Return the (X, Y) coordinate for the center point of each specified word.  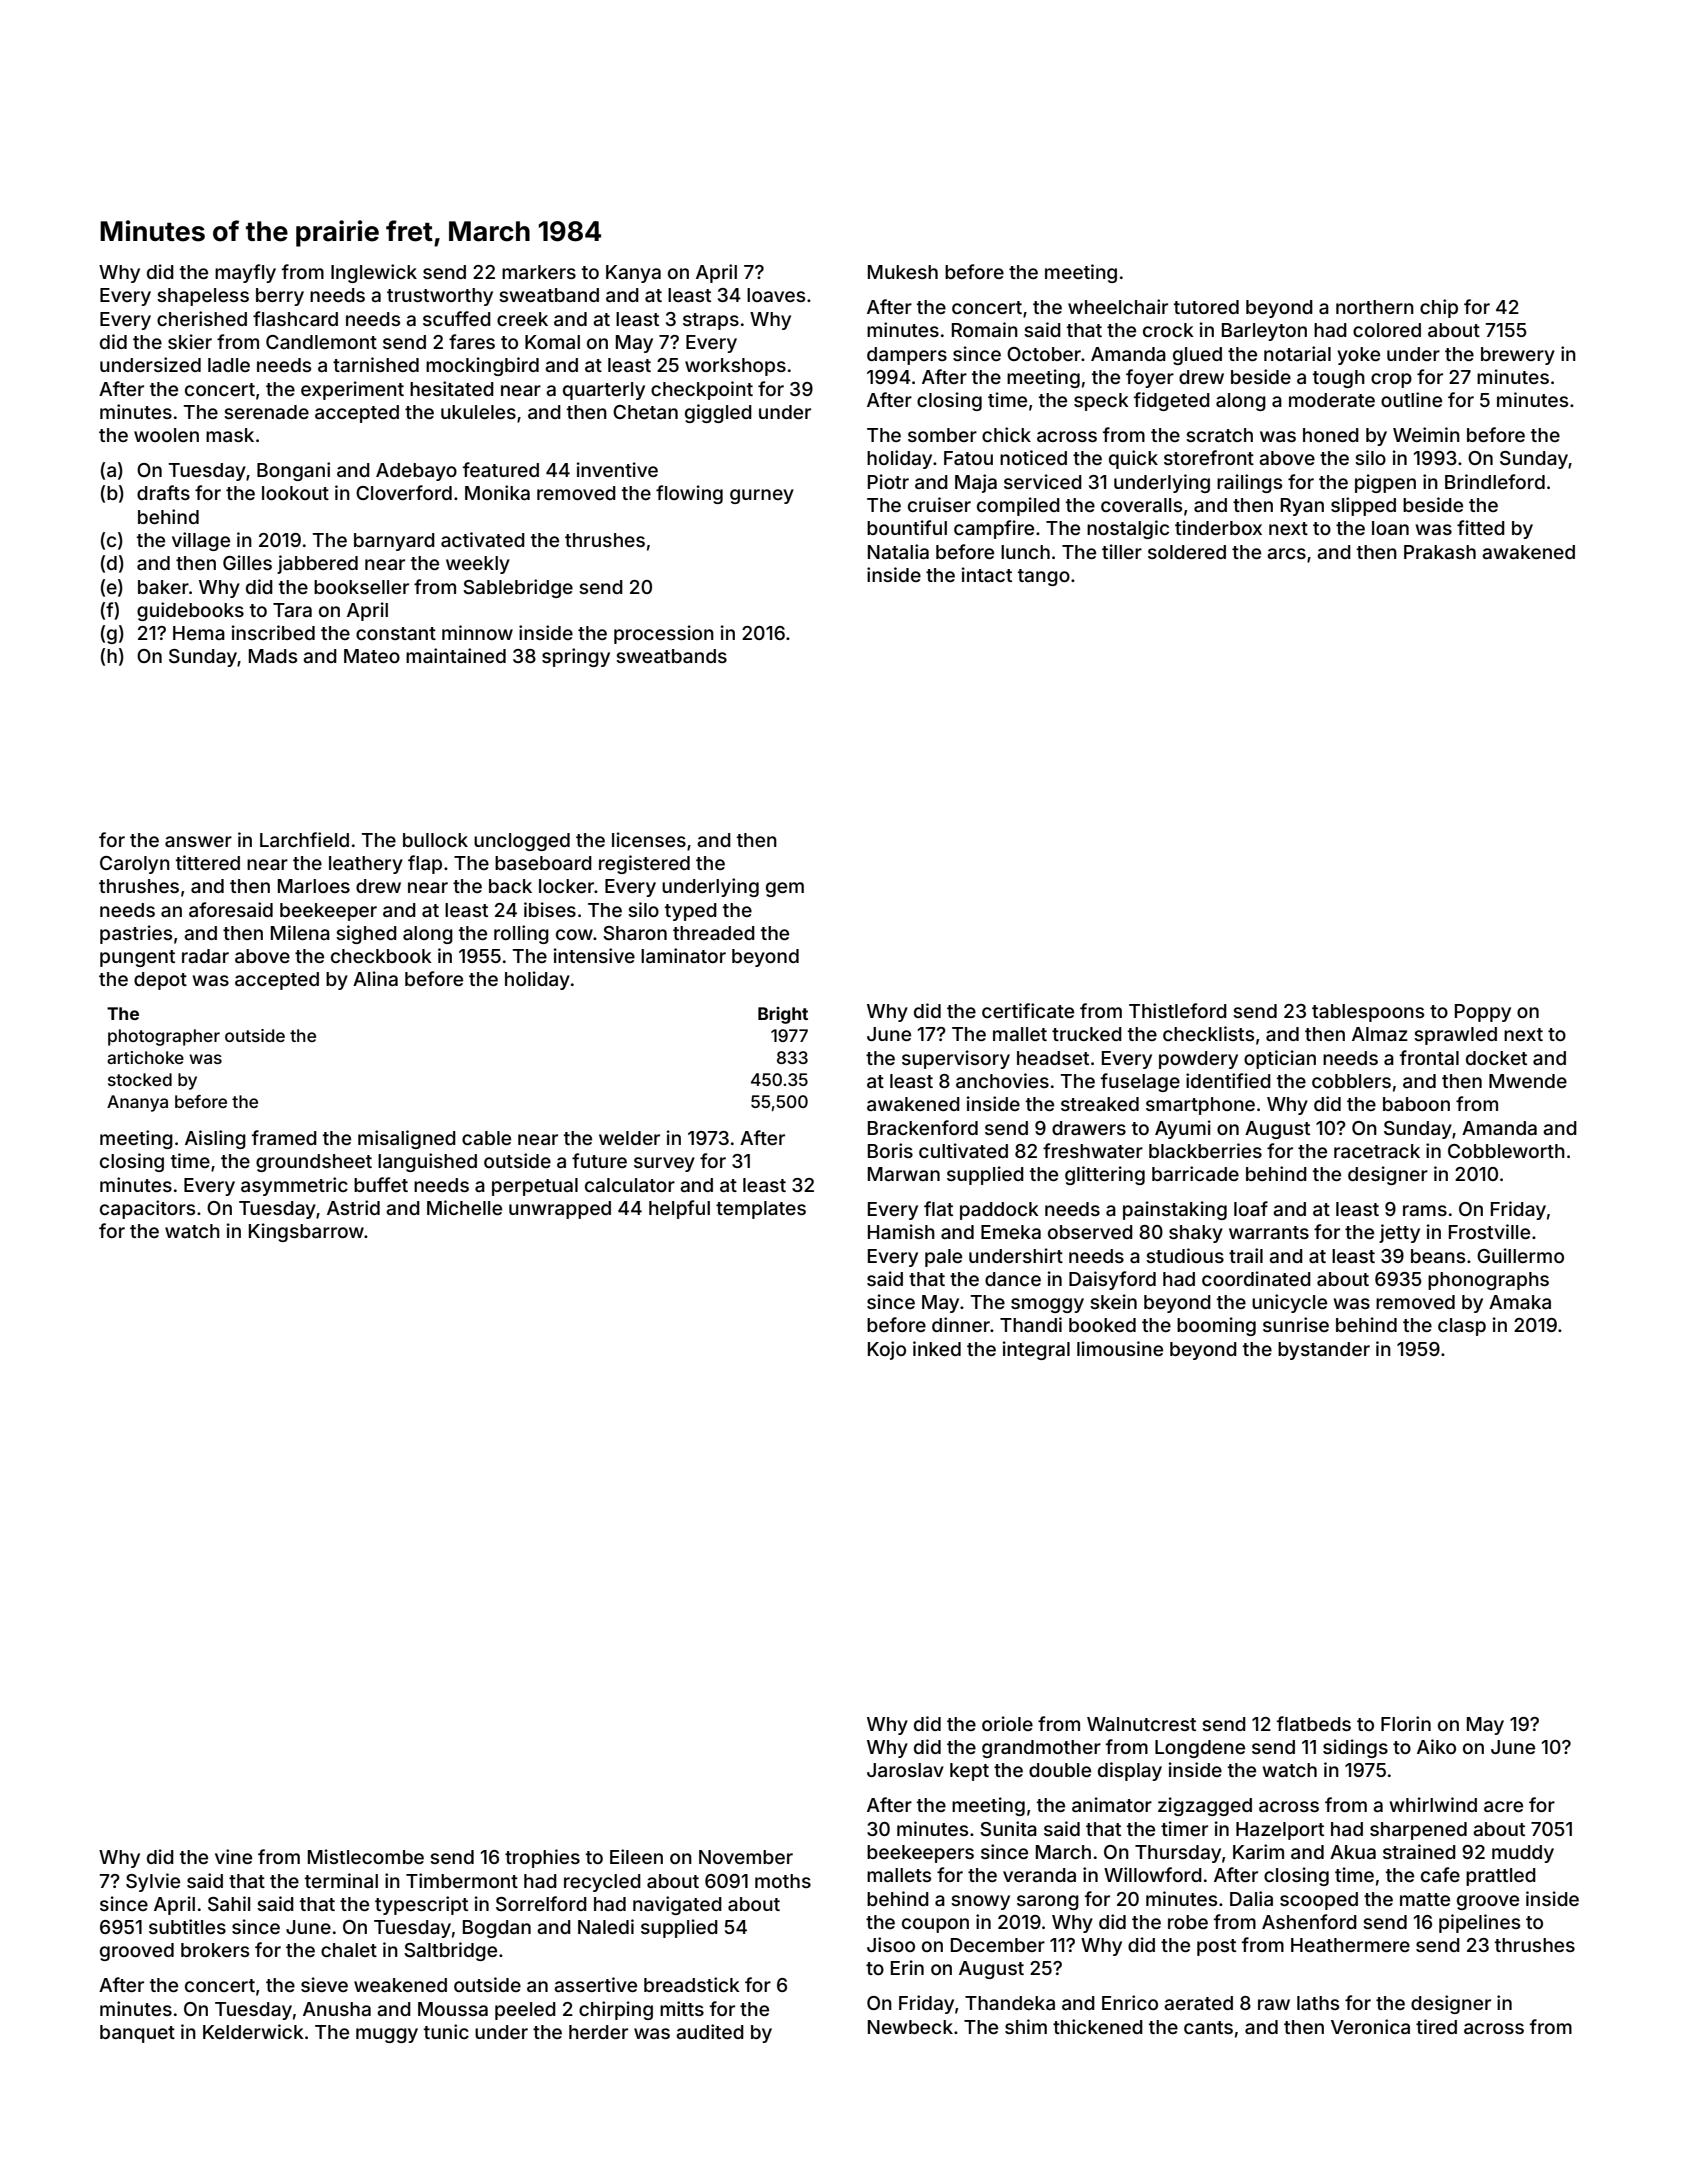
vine (233, 1856)
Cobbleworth (1506, 1151)
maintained (456, 655)
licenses (649, 839)
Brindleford (1495, 481)
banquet (137, 2034)
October (1044, 354)
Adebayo (416, 472)
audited (710, 2031)
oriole (1007, 1723)
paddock (999, 1211)
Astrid (353, 1207)
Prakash (1440, 552)
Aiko (1436, 1746)
